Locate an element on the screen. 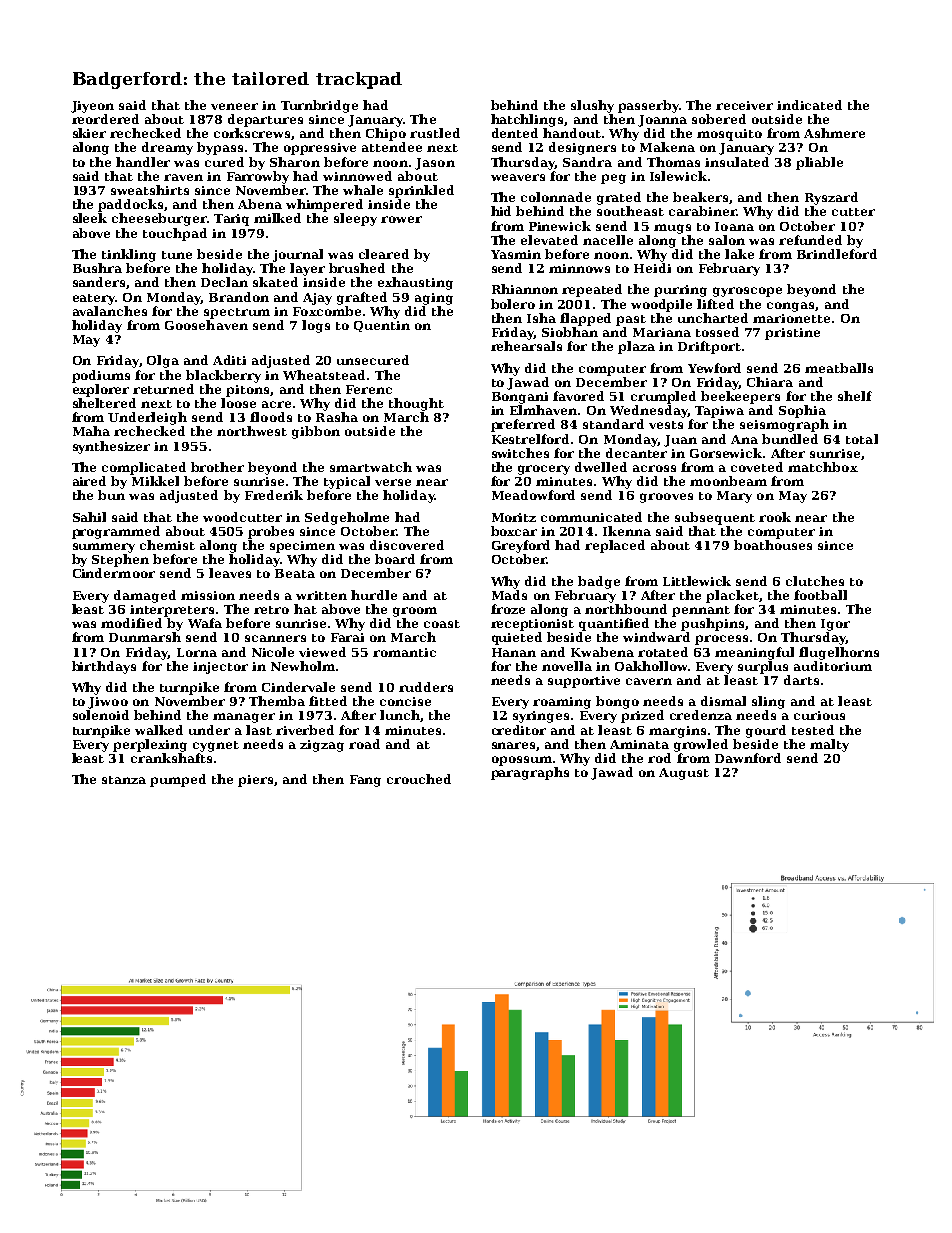  birthdays is located at coordinates (104, 667).
